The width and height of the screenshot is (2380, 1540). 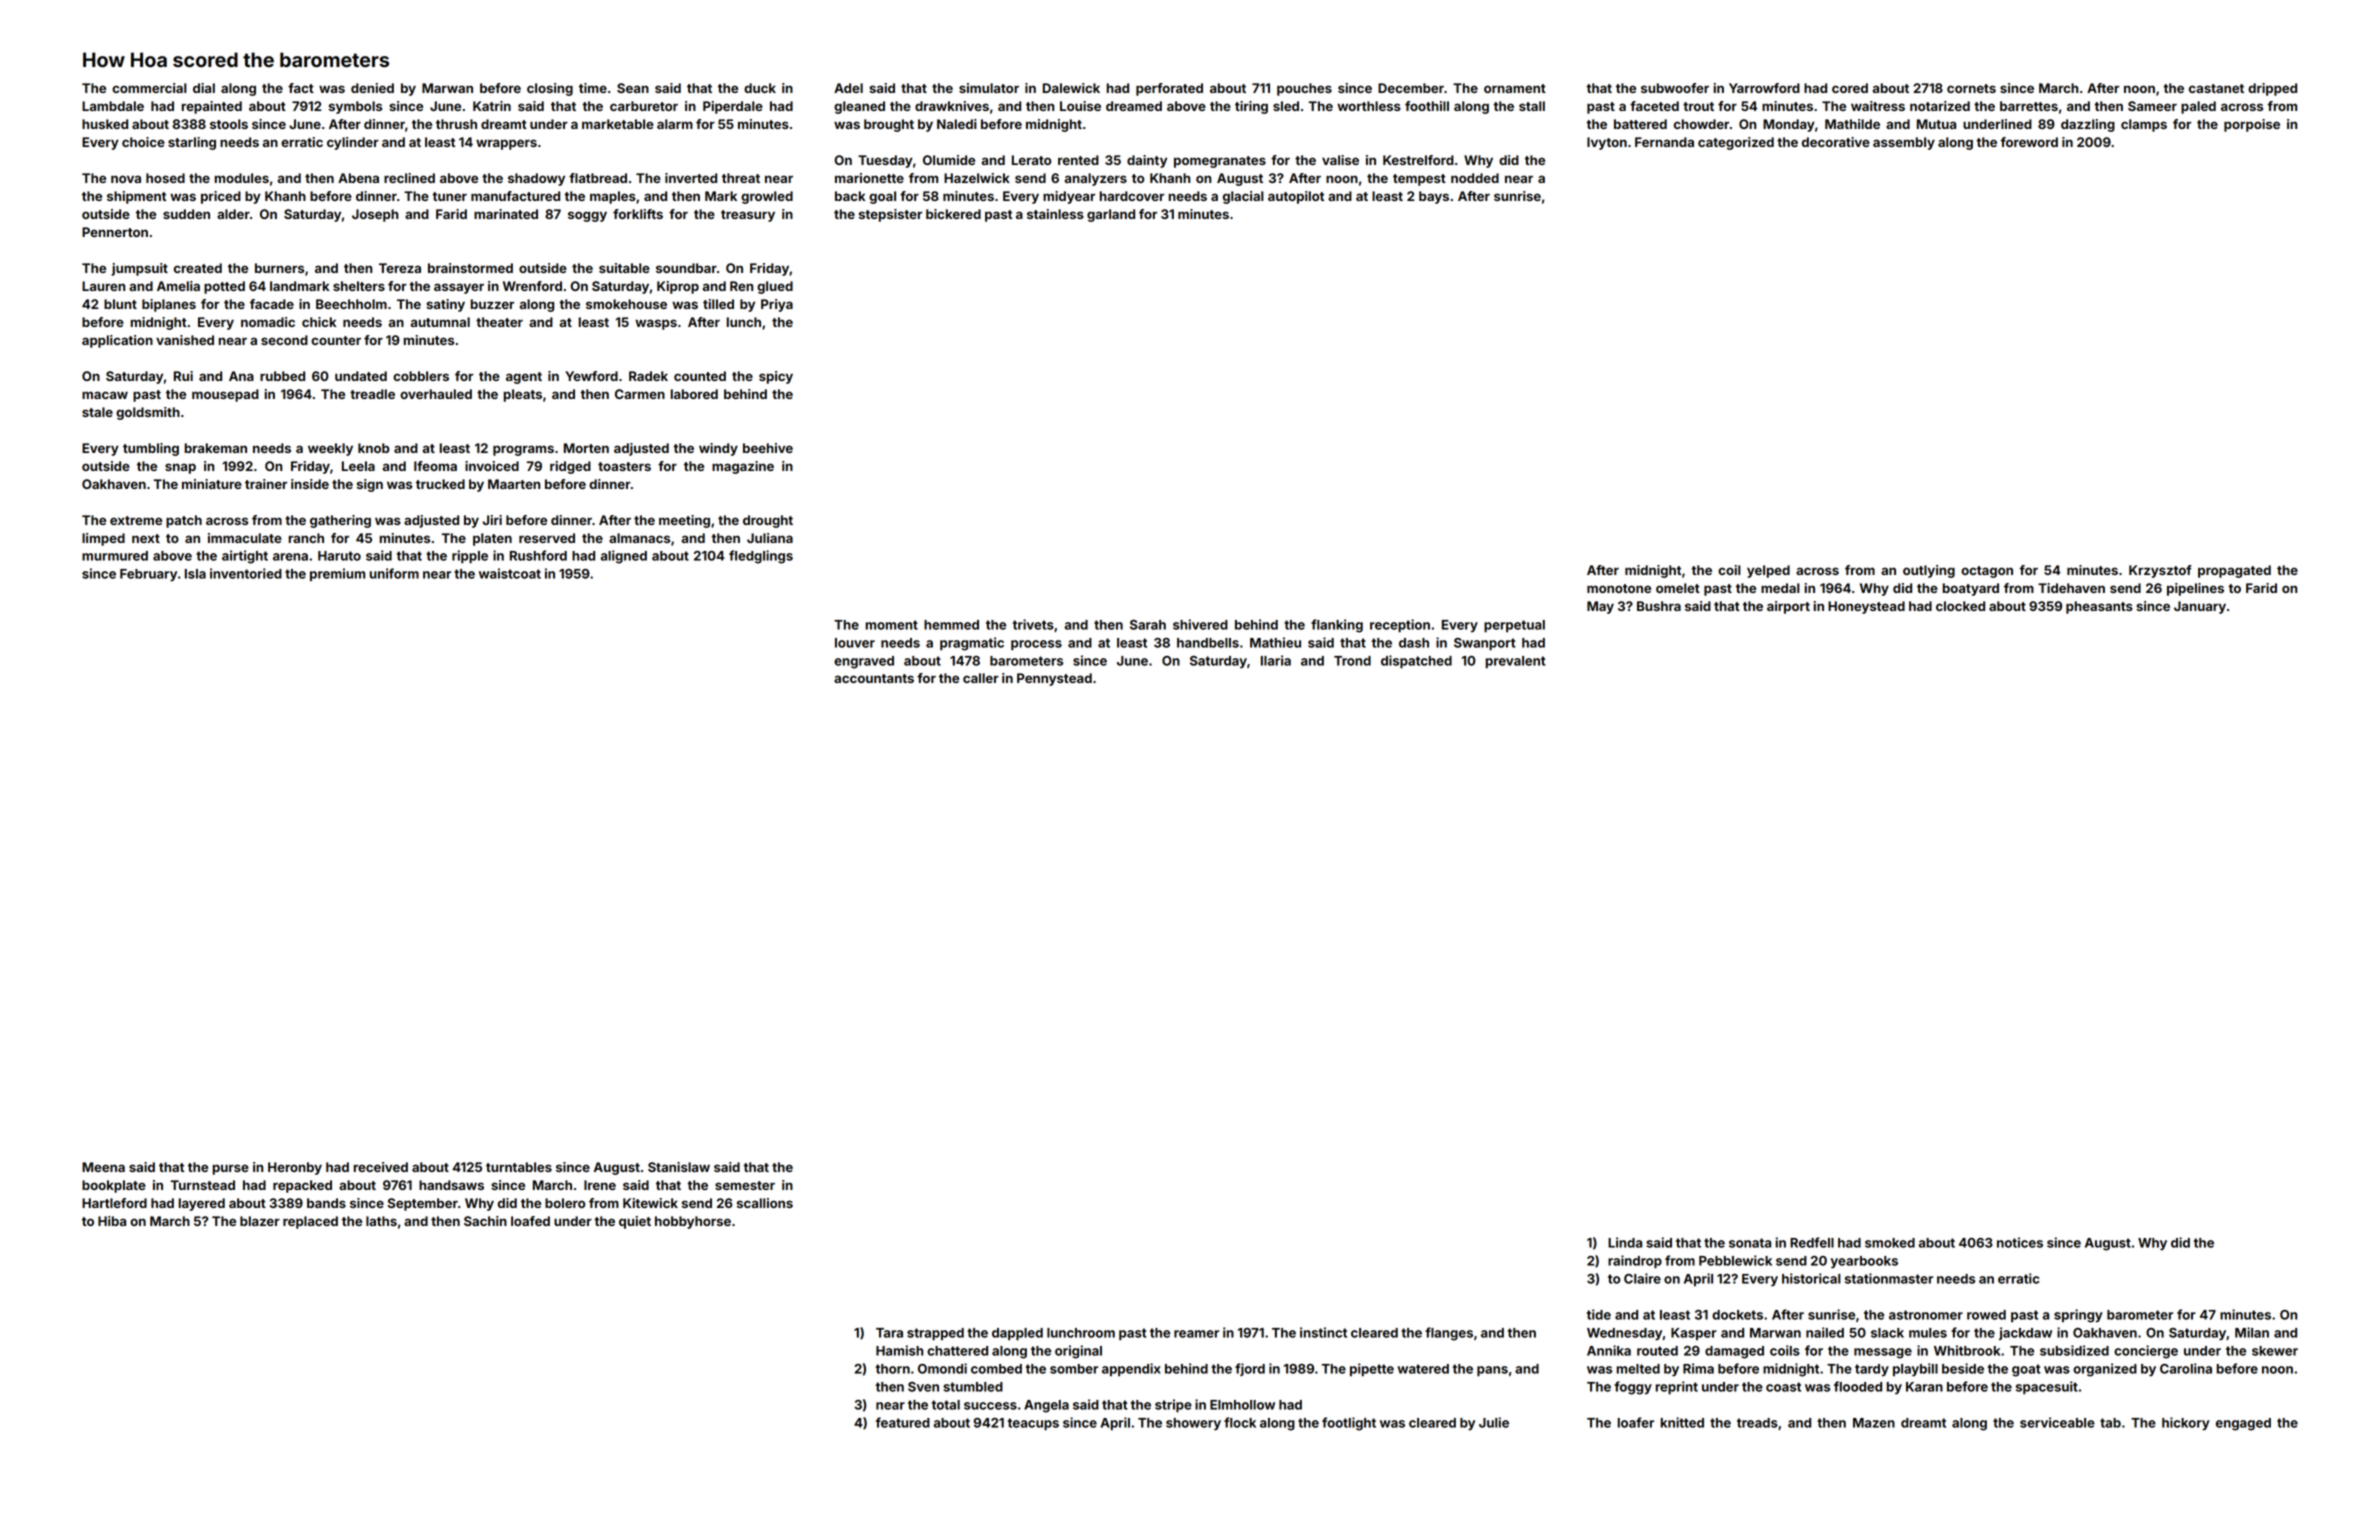 I want to click on Meena, so click(x=103, y=1167).
